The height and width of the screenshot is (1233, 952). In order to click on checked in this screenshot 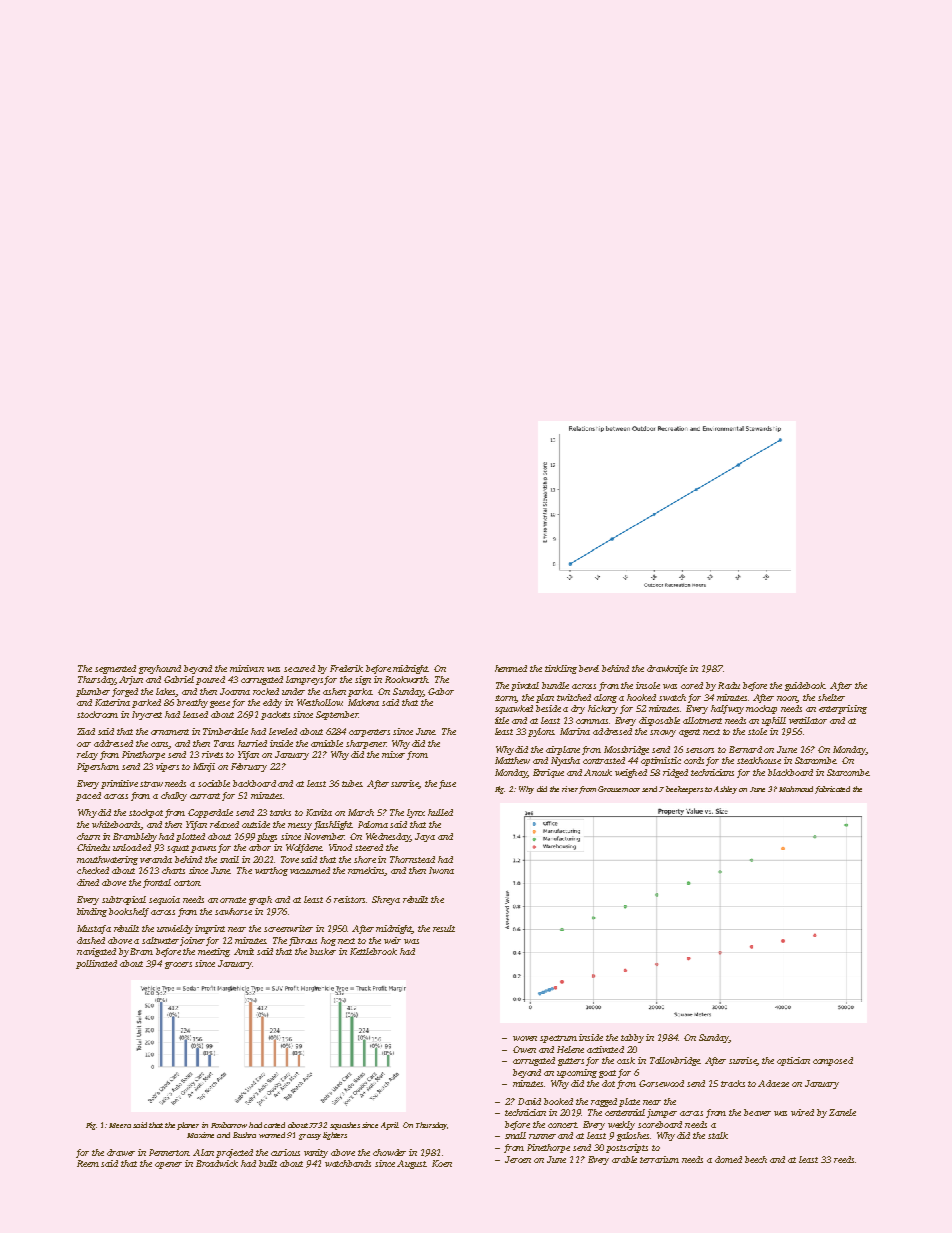, I will do `click(93, 870)`.
